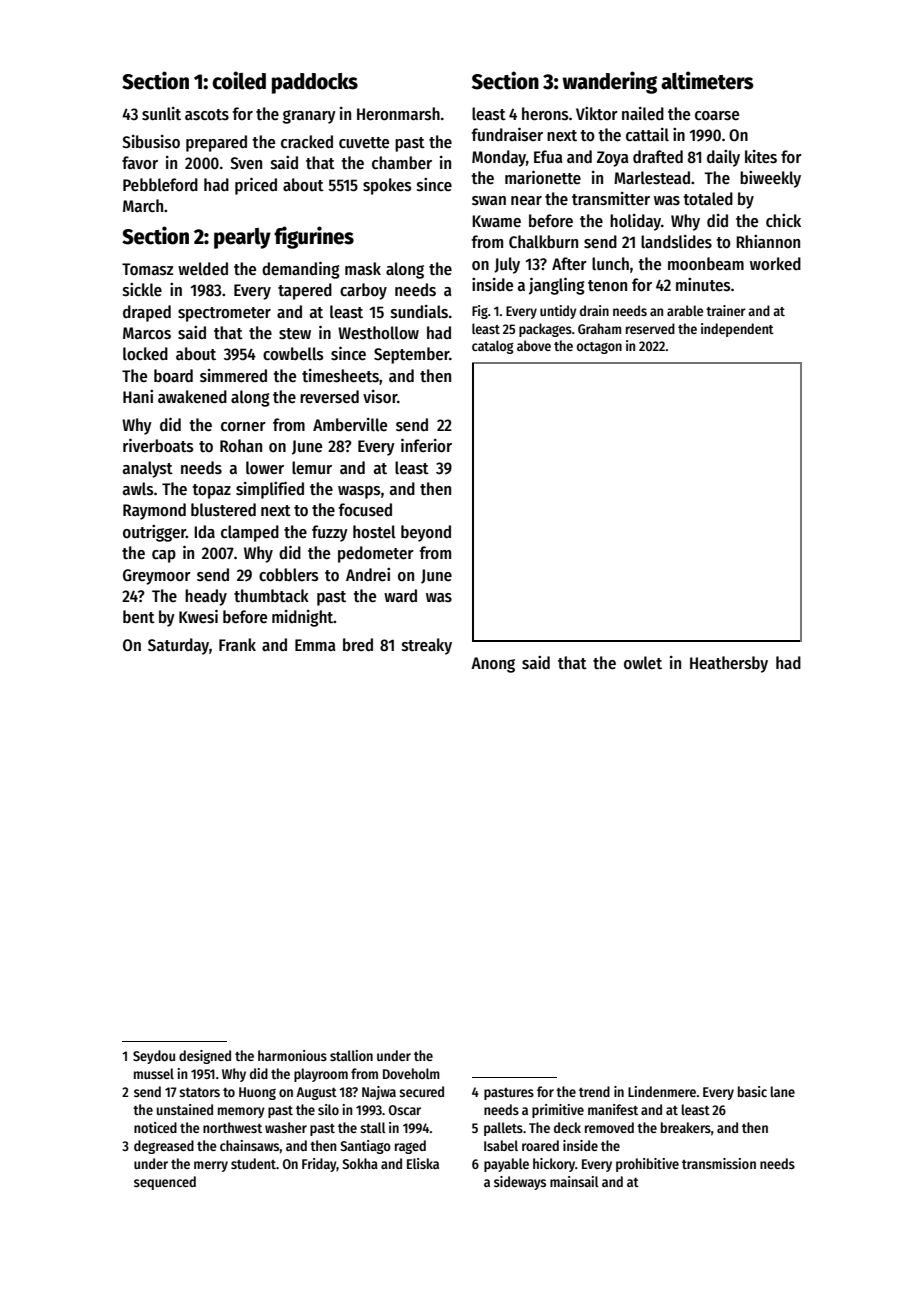 Image resolution: width=924 pixels, height=1308 pixels. Describe the element at coordinates (662, 1091) in the screenshot. I see `Lindenmere` at that location.
